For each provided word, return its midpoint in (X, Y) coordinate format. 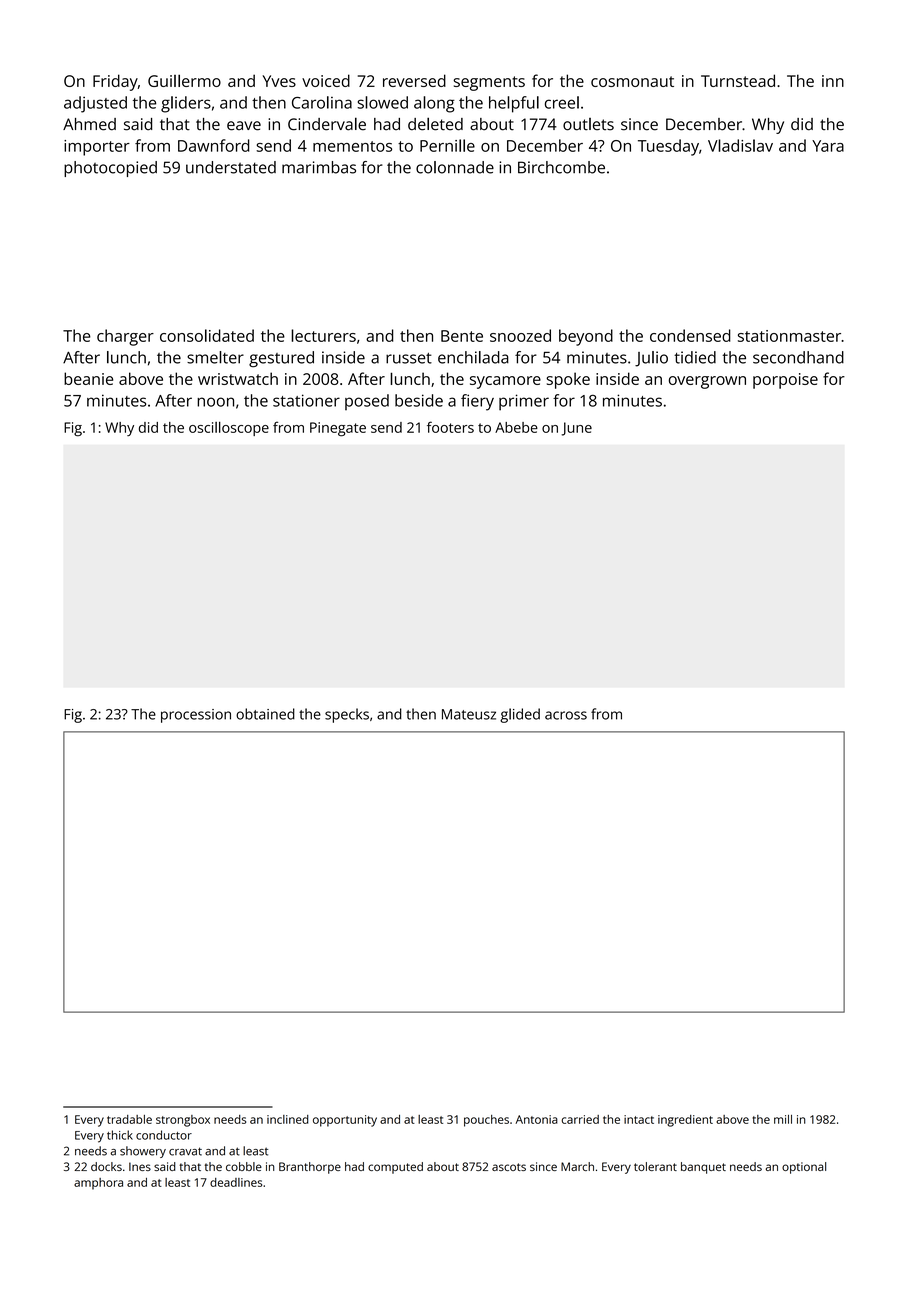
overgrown (707, 382)
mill (783, 1119)
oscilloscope (229, 428)
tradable (129, 1119)
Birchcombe (561, 167)
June (577, 429)
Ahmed (89, 124)
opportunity (345, 1121)
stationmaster (789, 336)
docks (106, 1166)
